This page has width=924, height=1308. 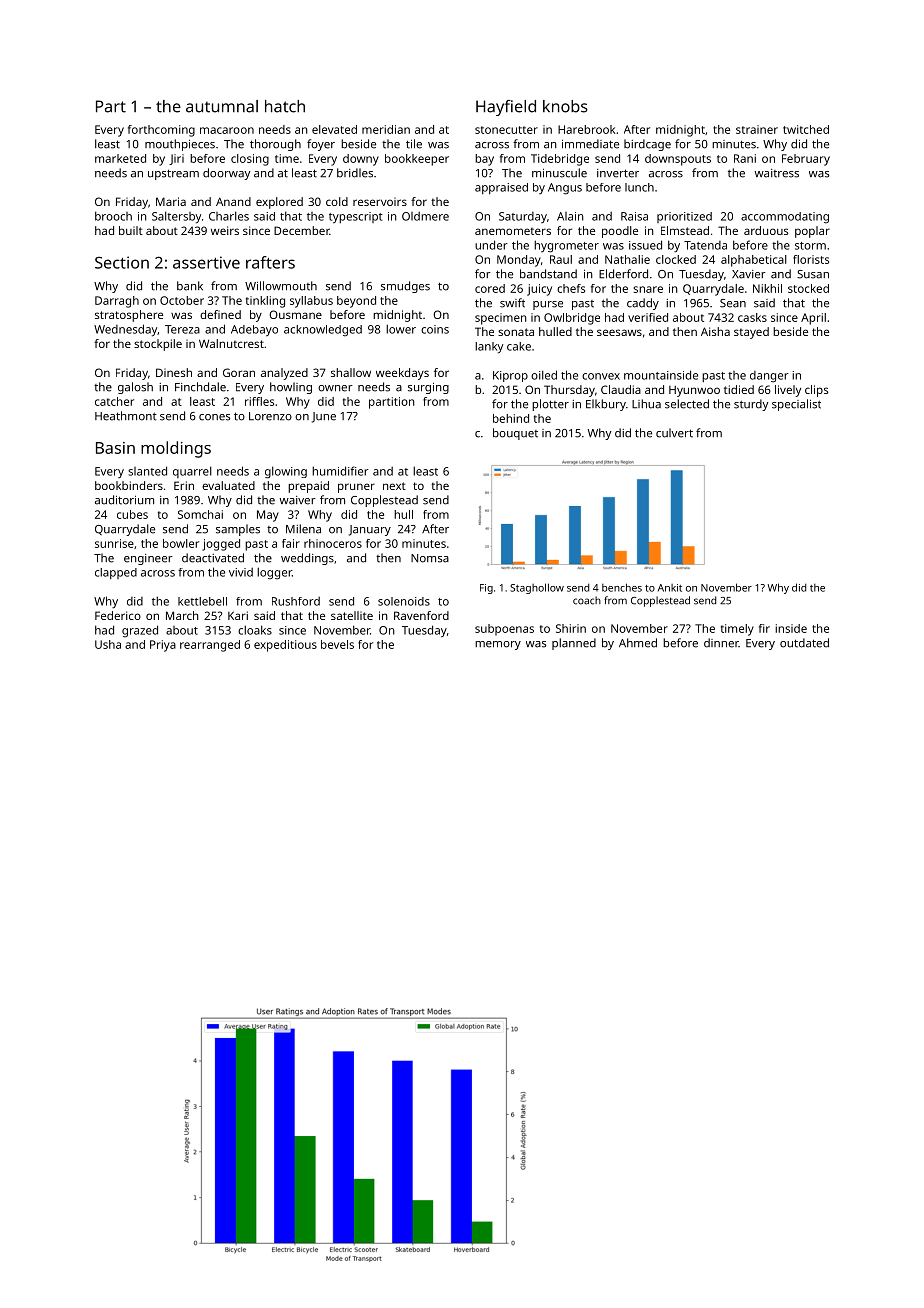 What do you see at coordinates (501, 188) in the page?
I see `appraised` at bounding box center [501, 188].
